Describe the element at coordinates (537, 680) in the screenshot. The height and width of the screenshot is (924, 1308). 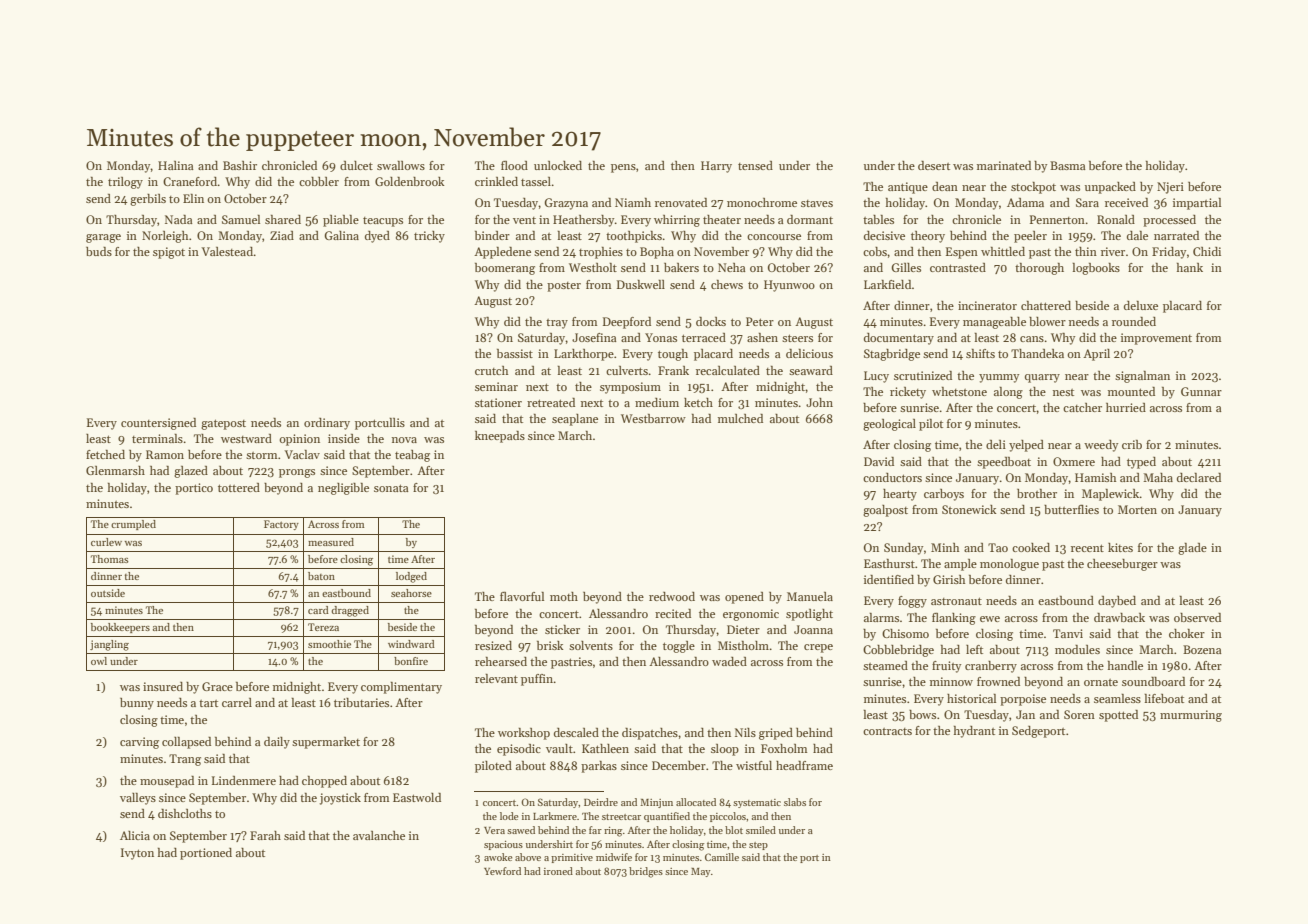
I see `puffin` at that location.
